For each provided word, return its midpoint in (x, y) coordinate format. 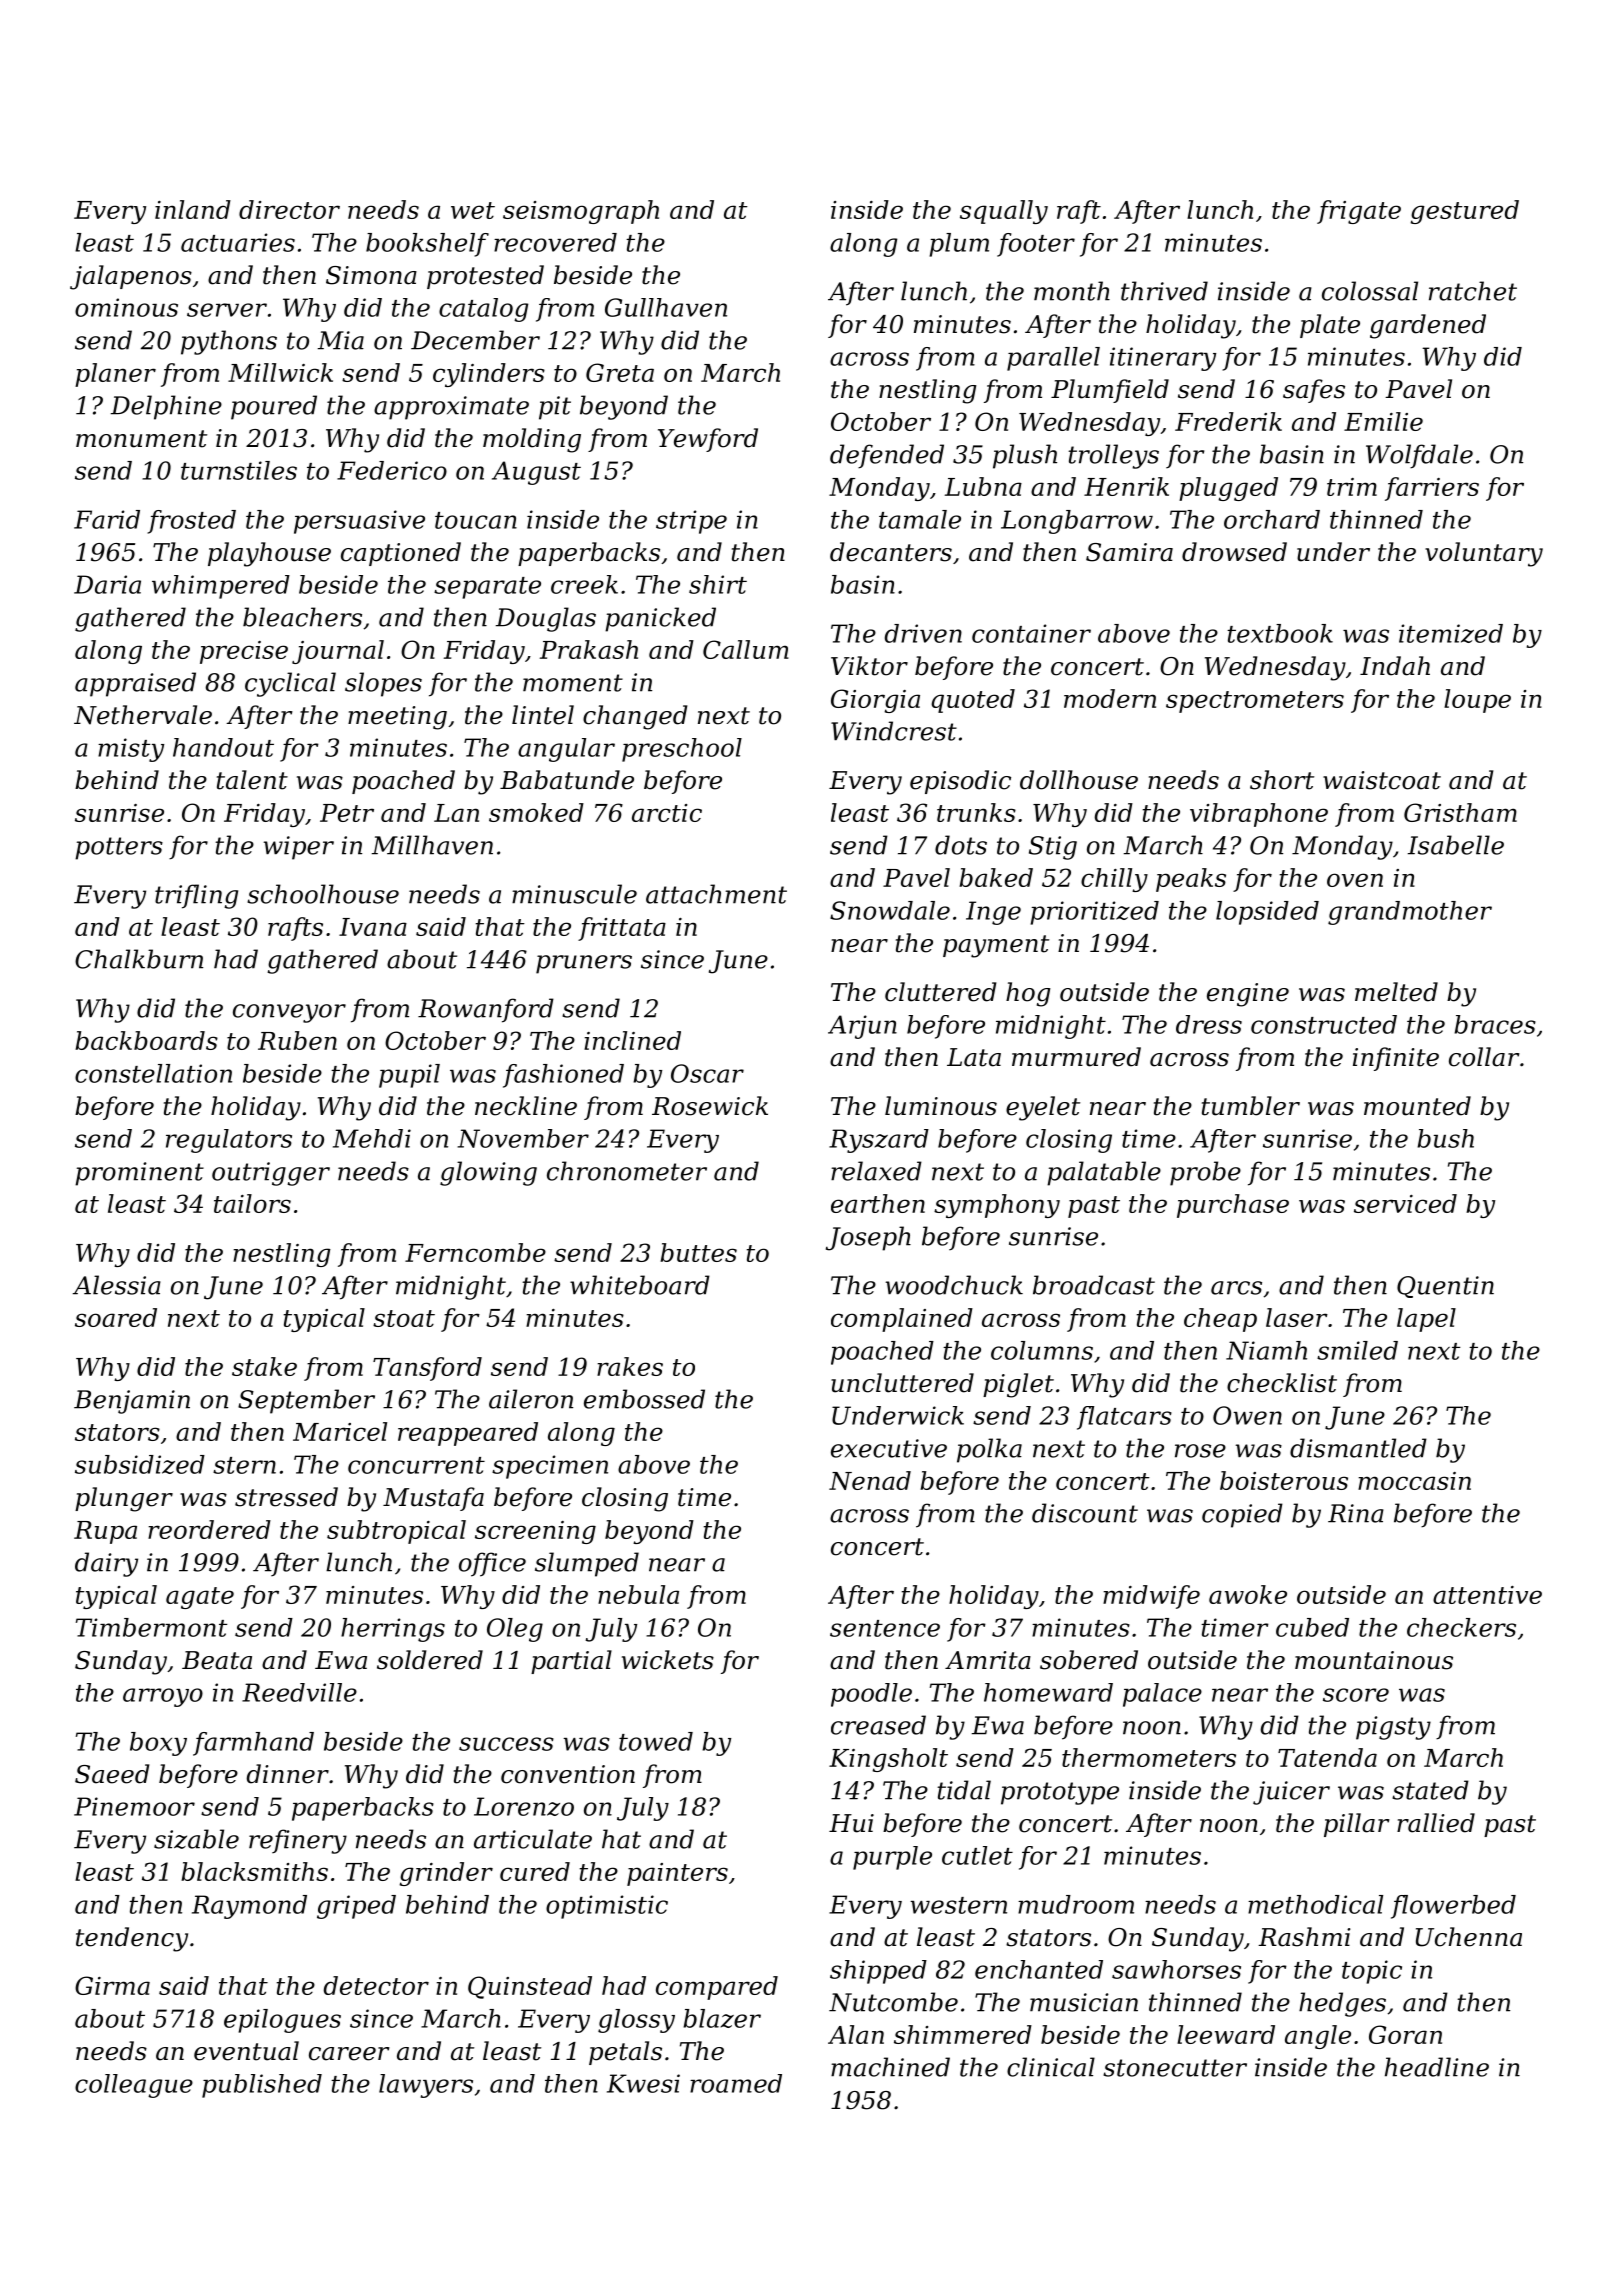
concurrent (416, 1465)
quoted (973, 701)
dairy (106, 1564)
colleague (134, 2086)
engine (1248, 995)
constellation (153, 1073)
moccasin (1414, 1481)
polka (989, 1450)
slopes (383, 684)
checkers (1461, 1627)
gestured (1465, 212)
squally (1004, 212)
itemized (1451, 633)
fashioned (563, 1076)
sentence (885, 1628)
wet (473, 210)
